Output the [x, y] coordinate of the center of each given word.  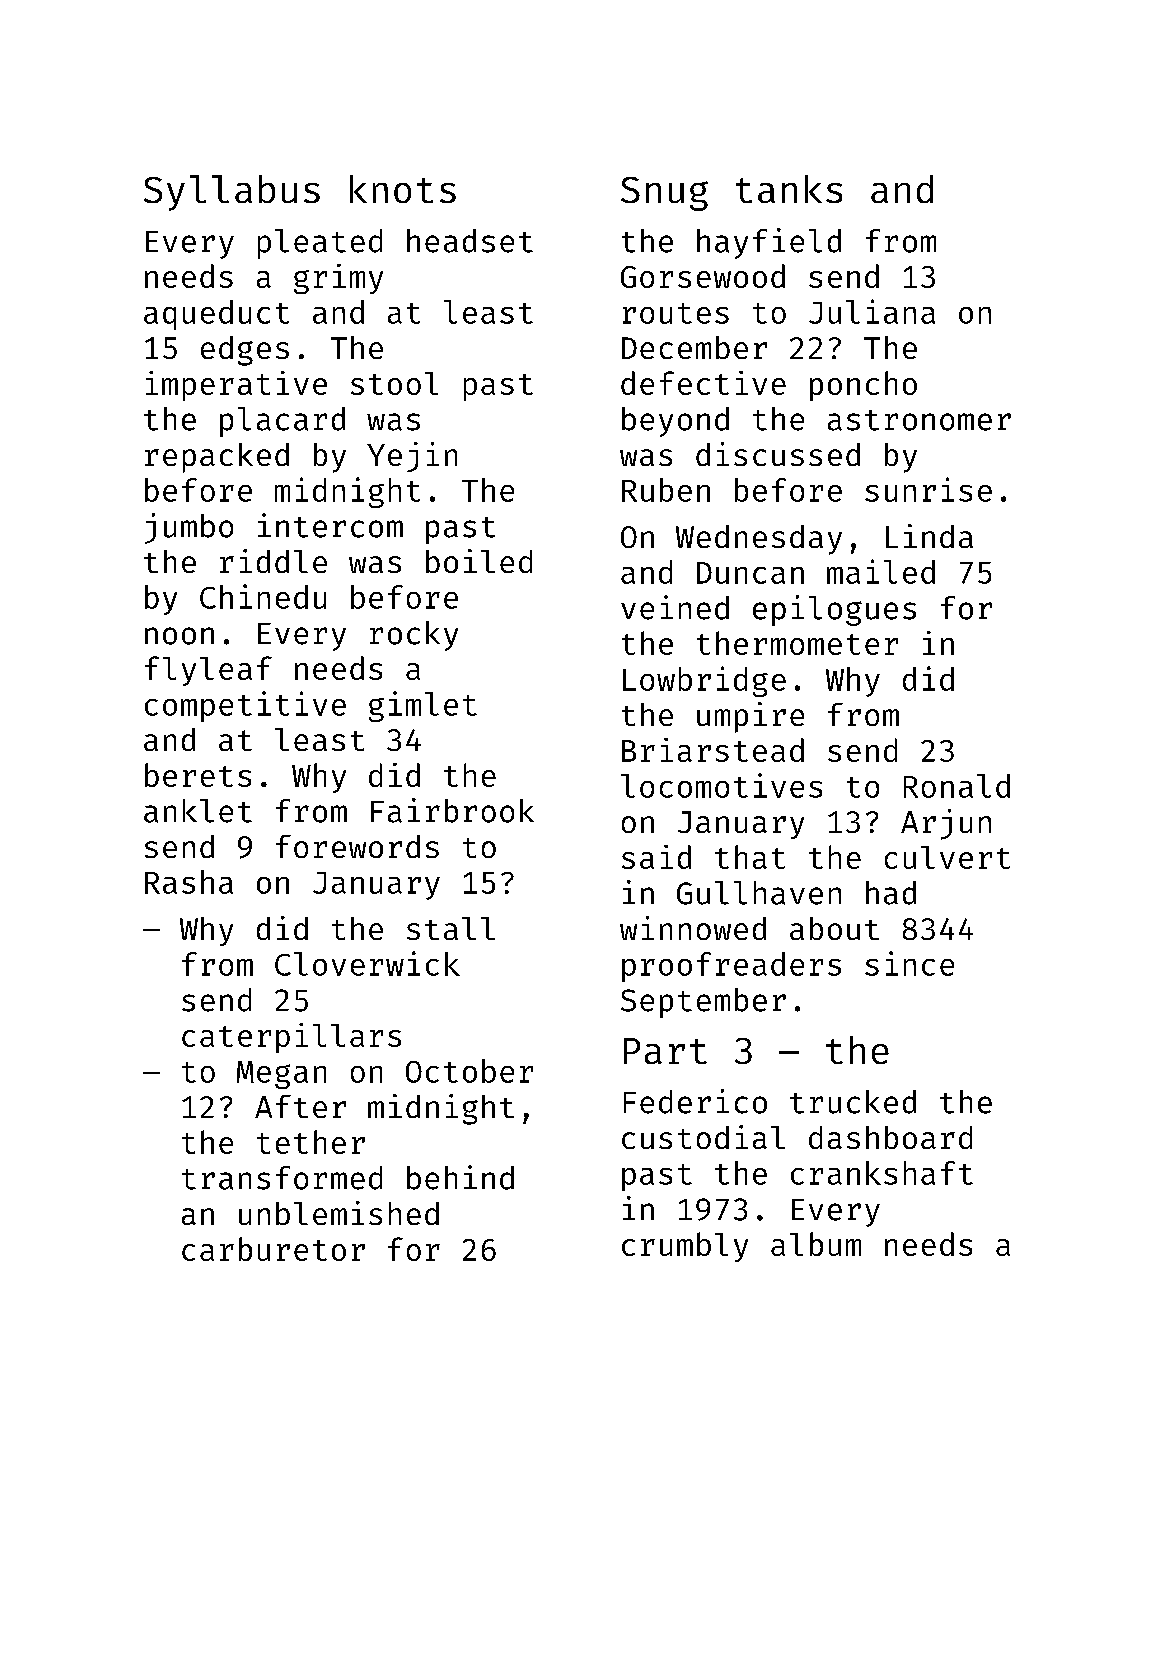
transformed [282, 1178]
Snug [664, 194]
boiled [479, 561]
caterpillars [291, 1038]
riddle [273, 561]
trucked [853, 1102]
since [909, 963]
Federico [695, 1101]
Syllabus [232, 193]
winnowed [693, 928]
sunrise [928, 489]
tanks [789, 189]
